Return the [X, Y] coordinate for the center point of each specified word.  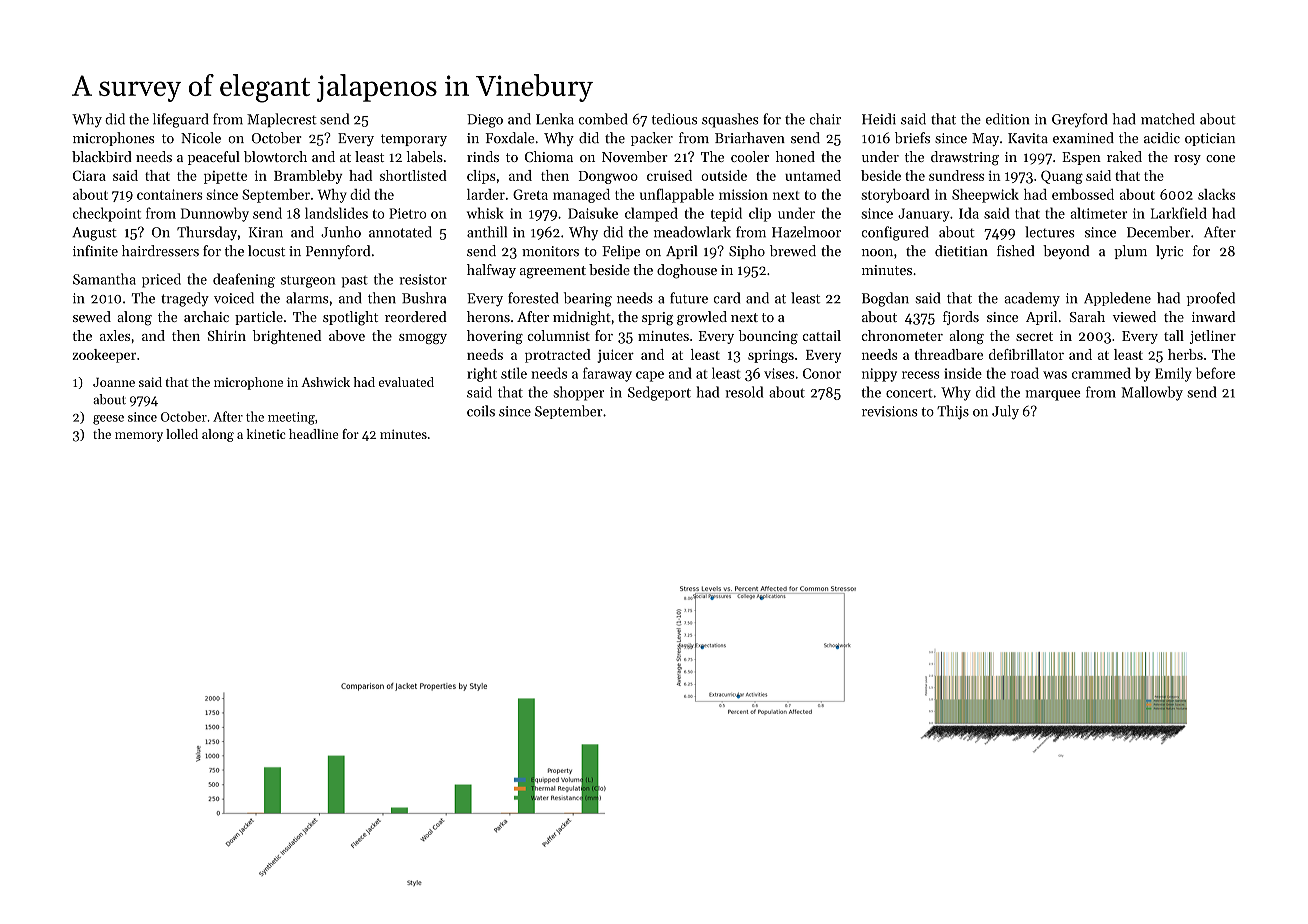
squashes [730, 120]
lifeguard [181, 120]
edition [1007, 119]
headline [313, 434]
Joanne [114, 382]
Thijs [953, 412]
